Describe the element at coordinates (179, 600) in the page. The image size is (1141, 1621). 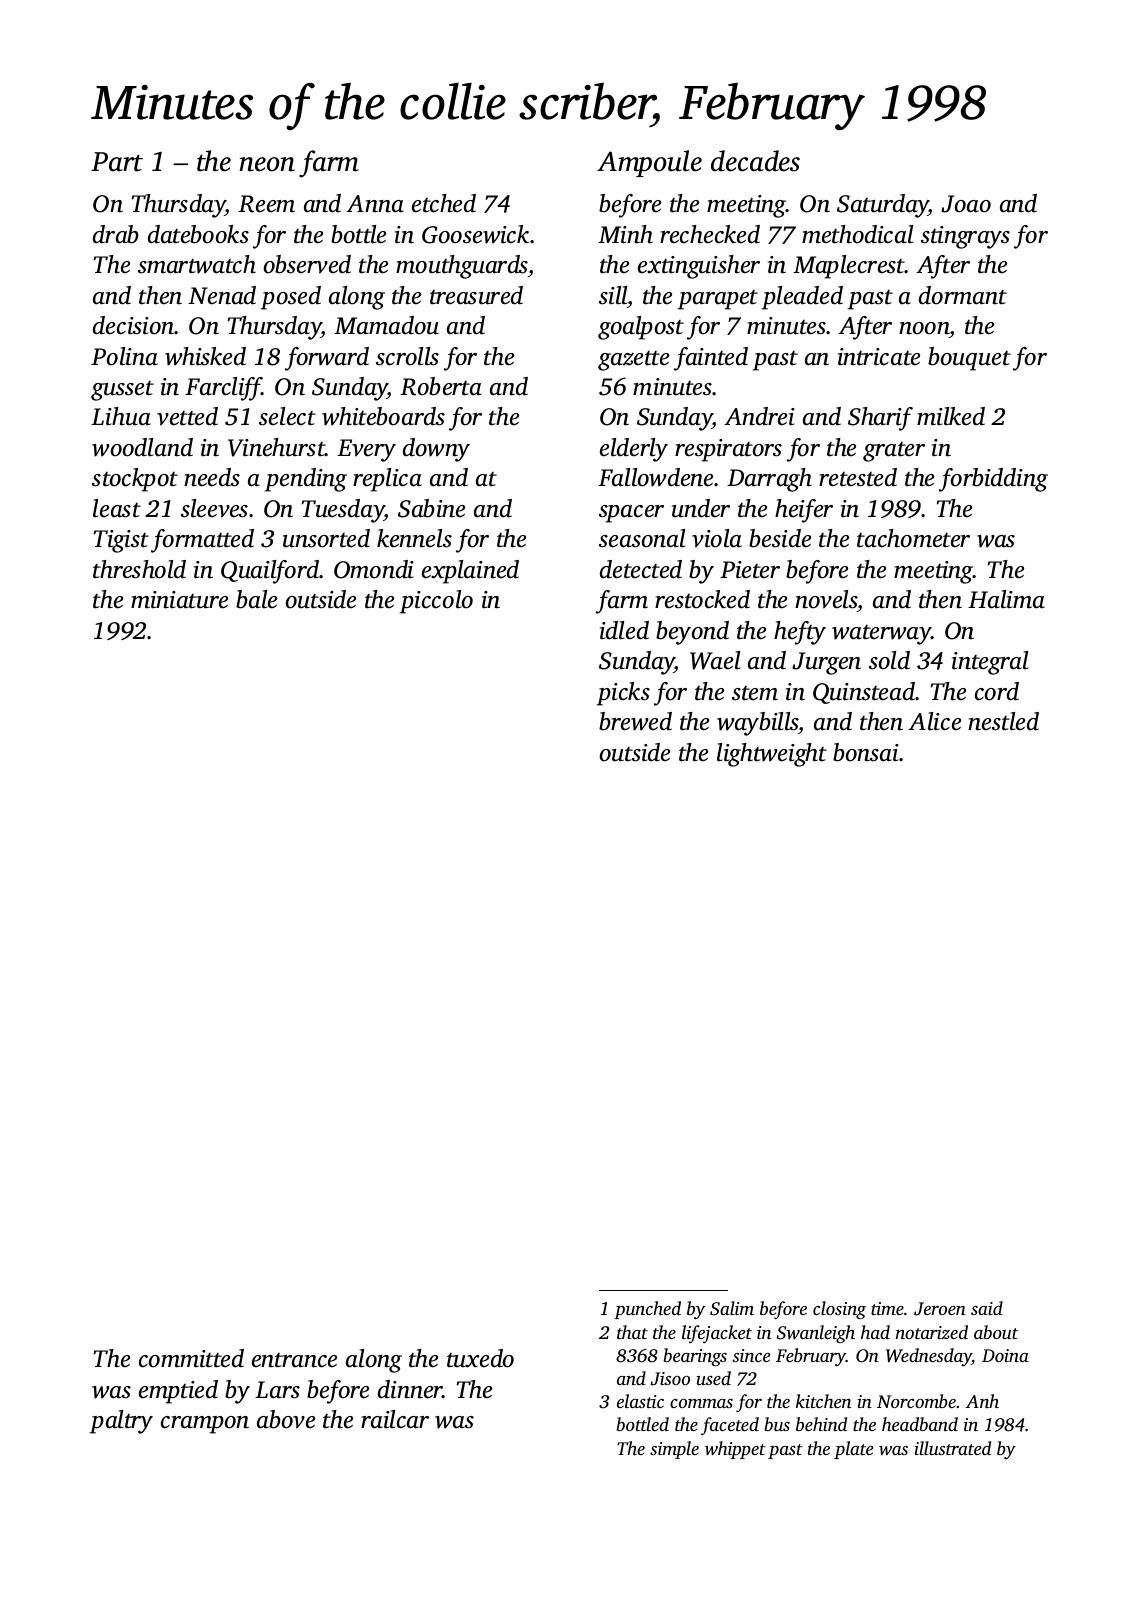
I see `miniature` at that location.
